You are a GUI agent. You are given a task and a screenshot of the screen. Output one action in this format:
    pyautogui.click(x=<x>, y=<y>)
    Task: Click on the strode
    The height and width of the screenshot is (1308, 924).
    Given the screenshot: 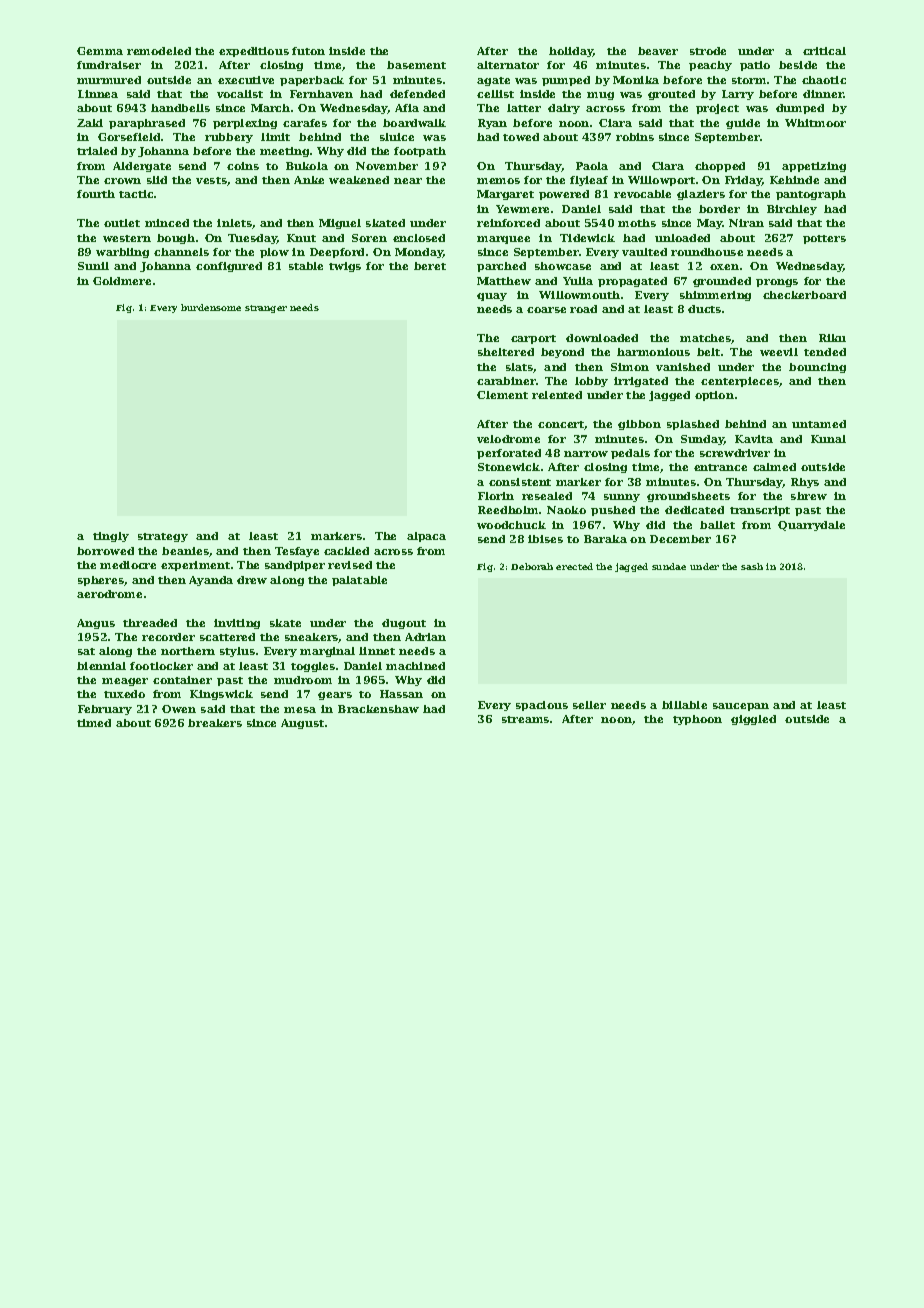 What is the action you would take?
    pyautogui.click(x=708, y=51)
